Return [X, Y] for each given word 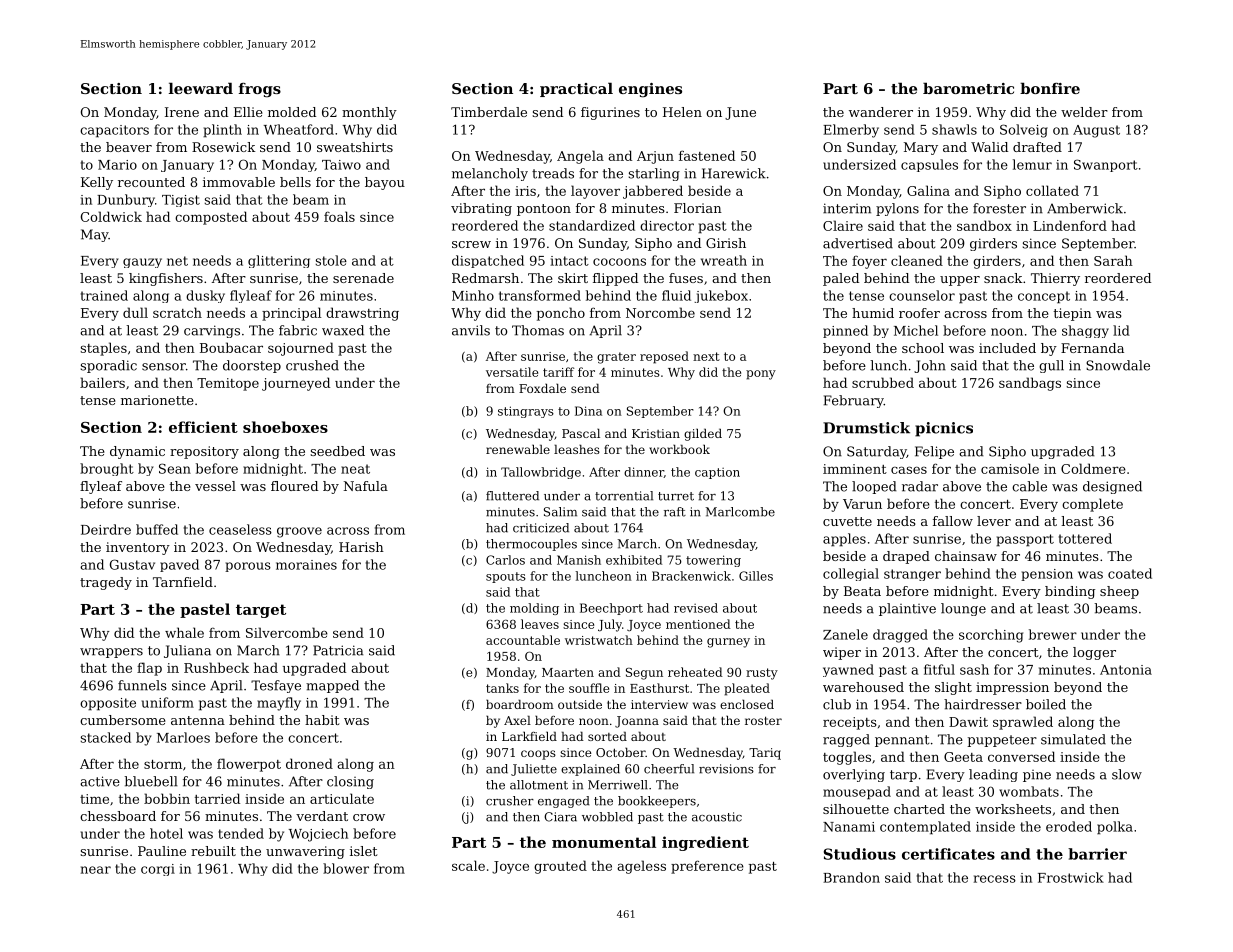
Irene [182, 112]
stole [331, 260]
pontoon [544, 210]
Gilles [756, 576]
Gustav [132, 564]
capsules [929, 165]
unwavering [305, 852]
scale [468, 865]
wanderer [881, 112]
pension [1047, 575]
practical [576, 89]
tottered [1085, 538]
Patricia [338, 650]
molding [534, 609]
